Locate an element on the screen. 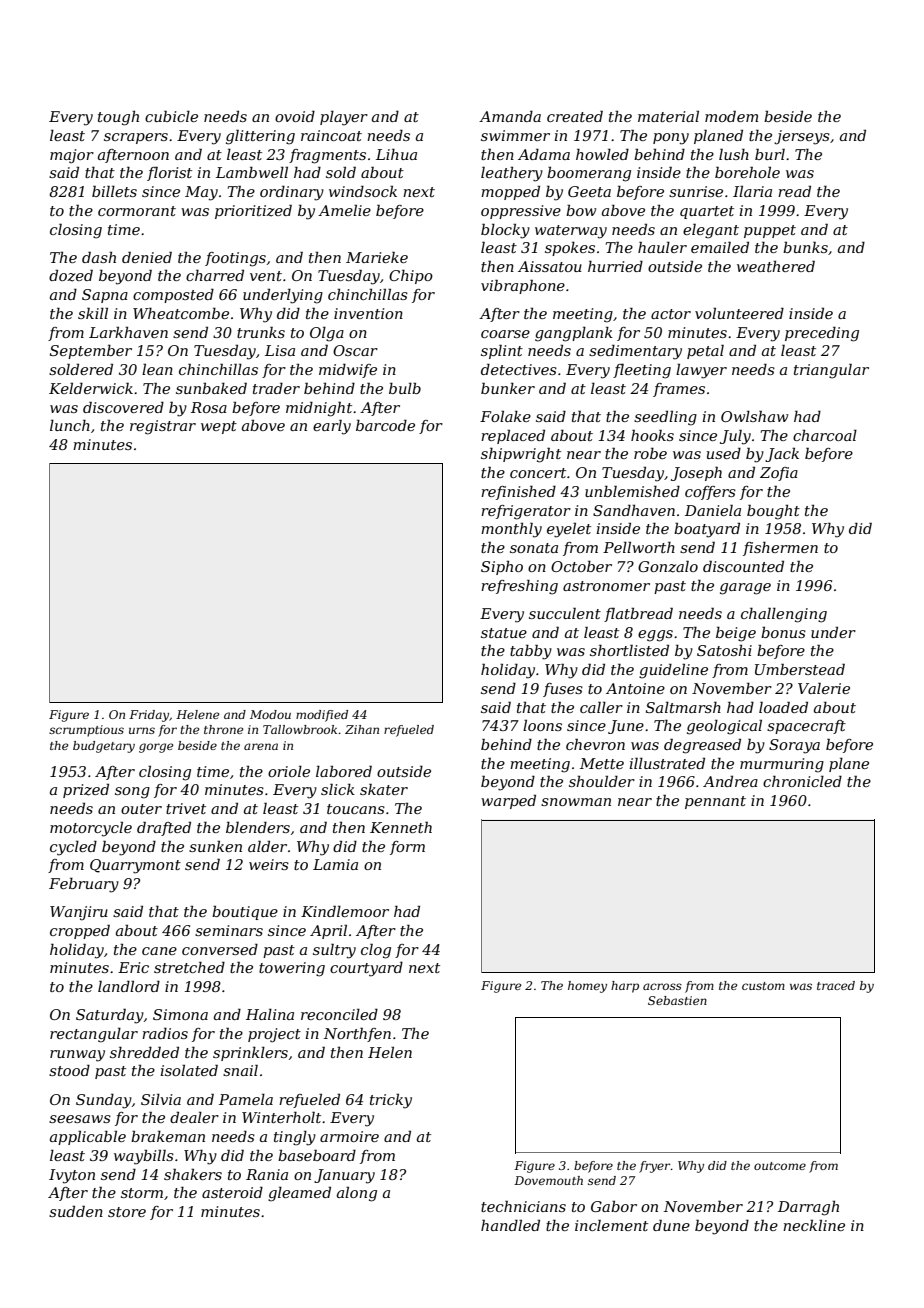 This screenshot has width=924, height=1308. sunken is located at coordinates (215, 846).
